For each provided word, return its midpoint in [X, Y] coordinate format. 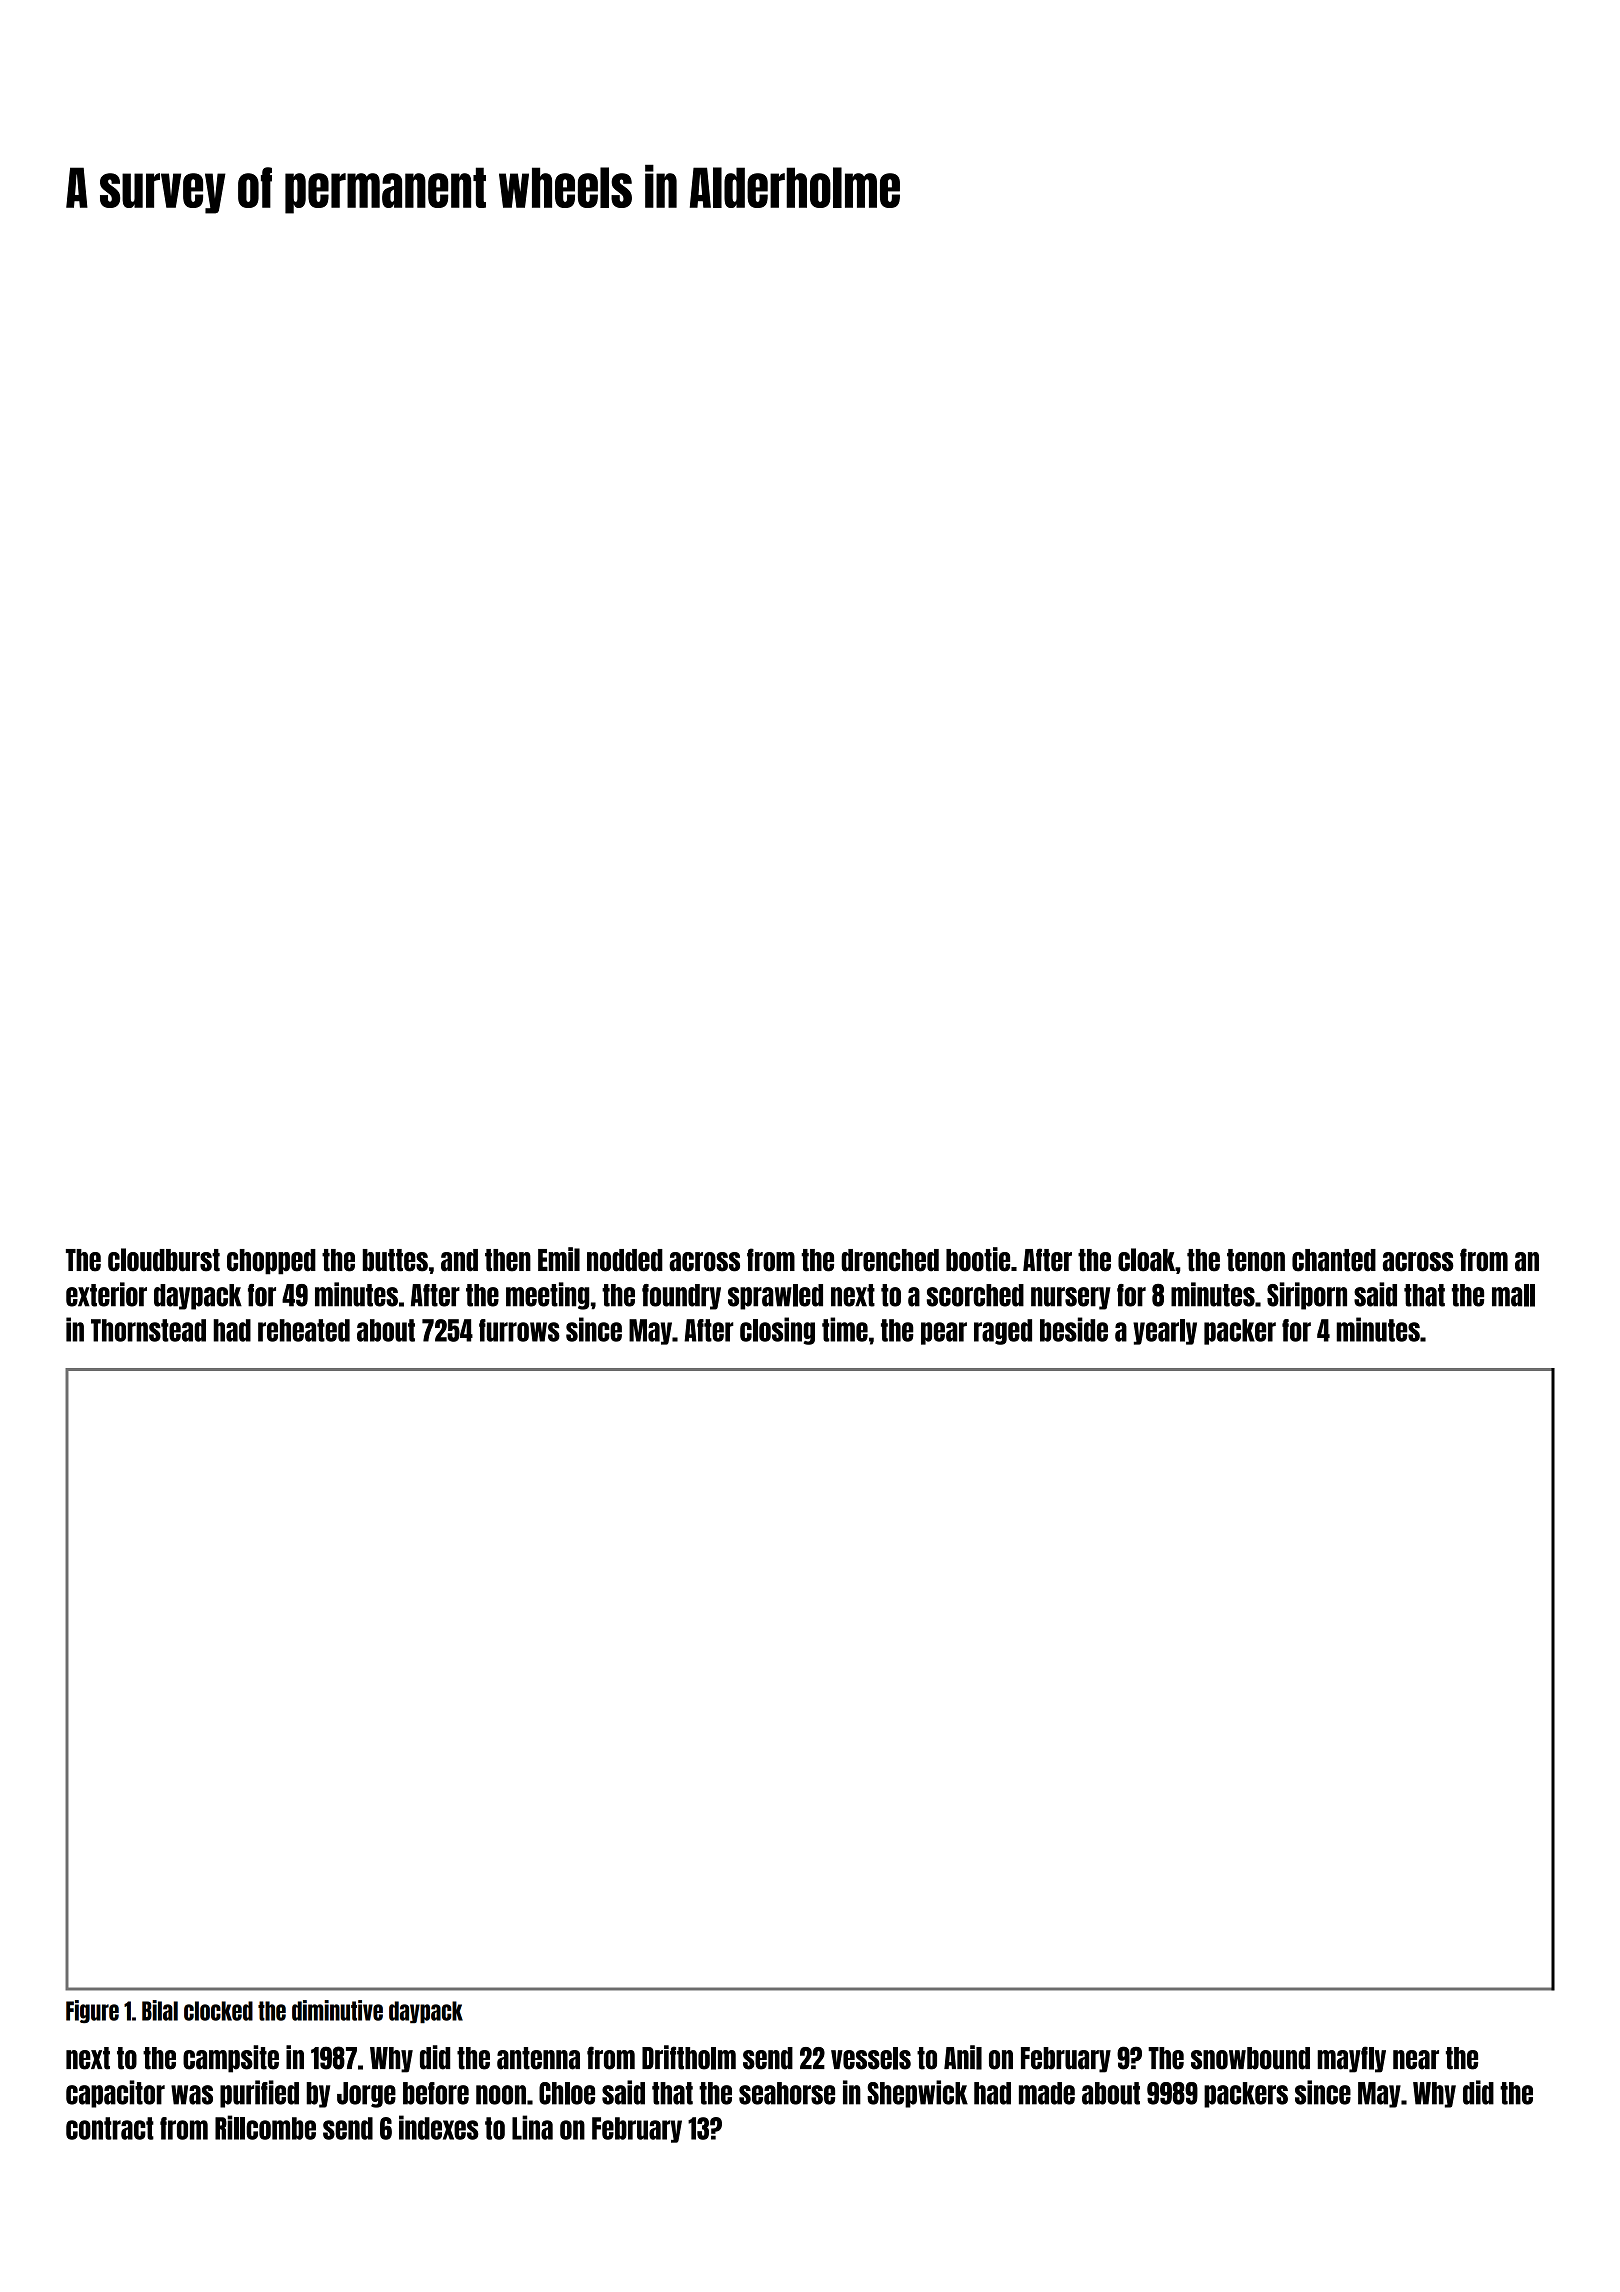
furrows [519, 1330]
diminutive [337, 2010]
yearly [1165, 1332]
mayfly [1351, 2059]
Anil [963, 2057]
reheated [304, 1330]
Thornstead [148, 1330]
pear [944, 1333]
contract [110, 2128]
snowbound [1250, 2058]
